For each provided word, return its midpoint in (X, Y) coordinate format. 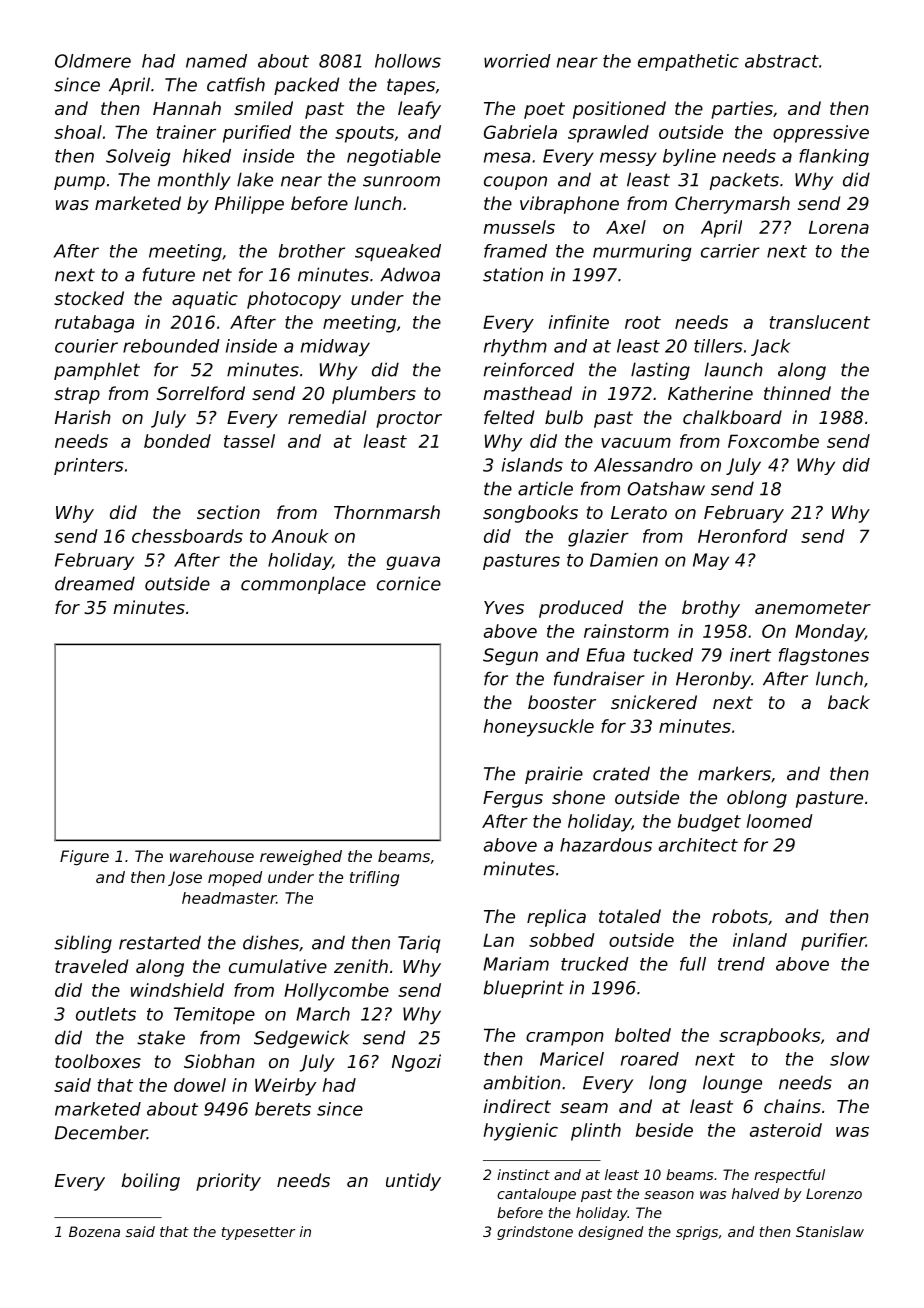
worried (517, 61)
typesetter (259, 1233)
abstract (782, 61)
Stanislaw (830, 1231)
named (216, 61)
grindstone (535, 1233)
